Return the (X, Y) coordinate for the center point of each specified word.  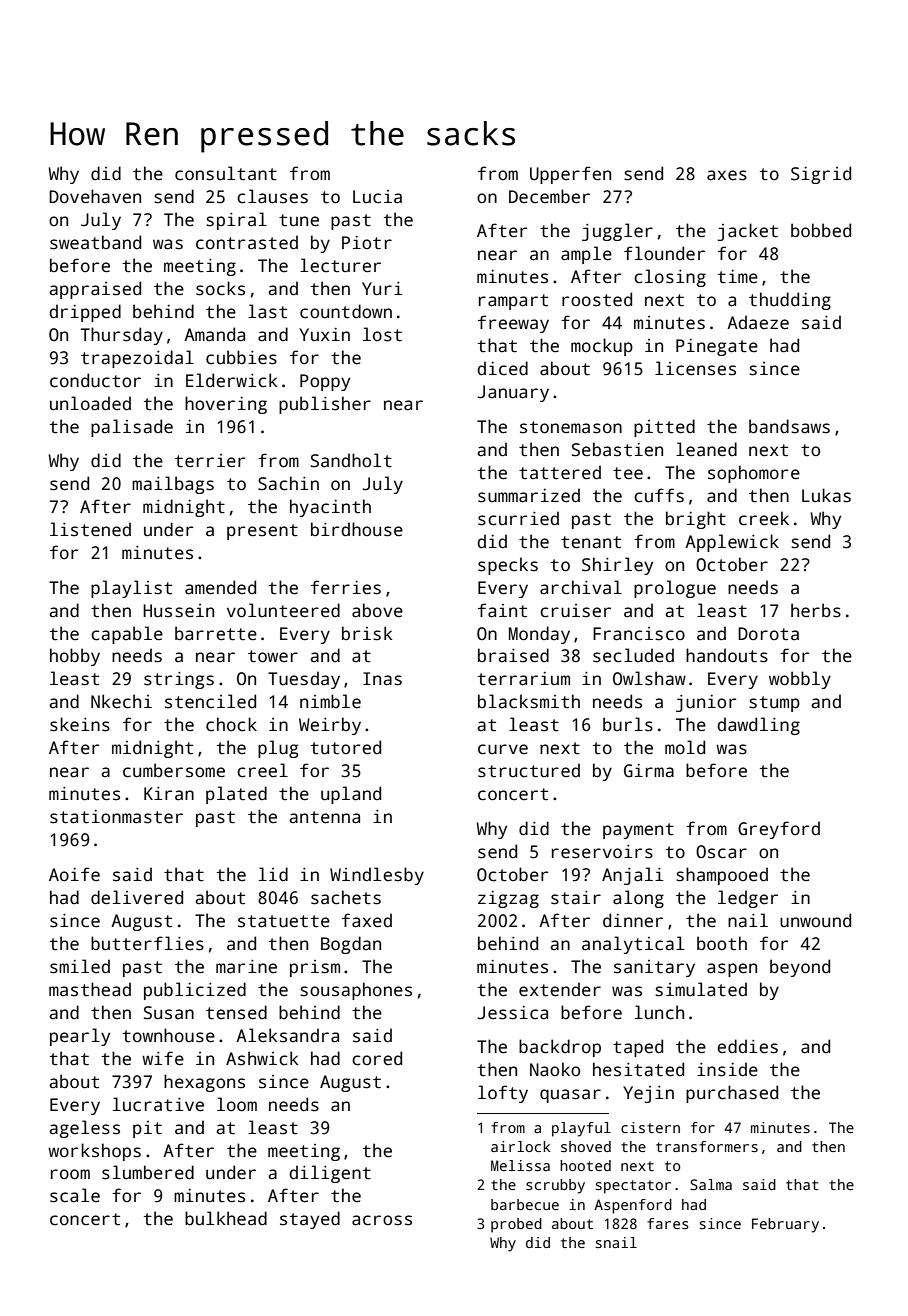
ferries (346, 587)
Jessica (513, 1012)
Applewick (732, 543)
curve (503, 749)
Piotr (367, 242)
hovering (226, 405)
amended (220, 587)
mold (685, 747)
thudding (790, 301)
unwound (815, 920)
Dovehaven (95, 196)
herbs (816, 610)
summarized (529, 495)
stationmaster (116, 816)
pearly (80, 1037)
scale (75, 1195)
